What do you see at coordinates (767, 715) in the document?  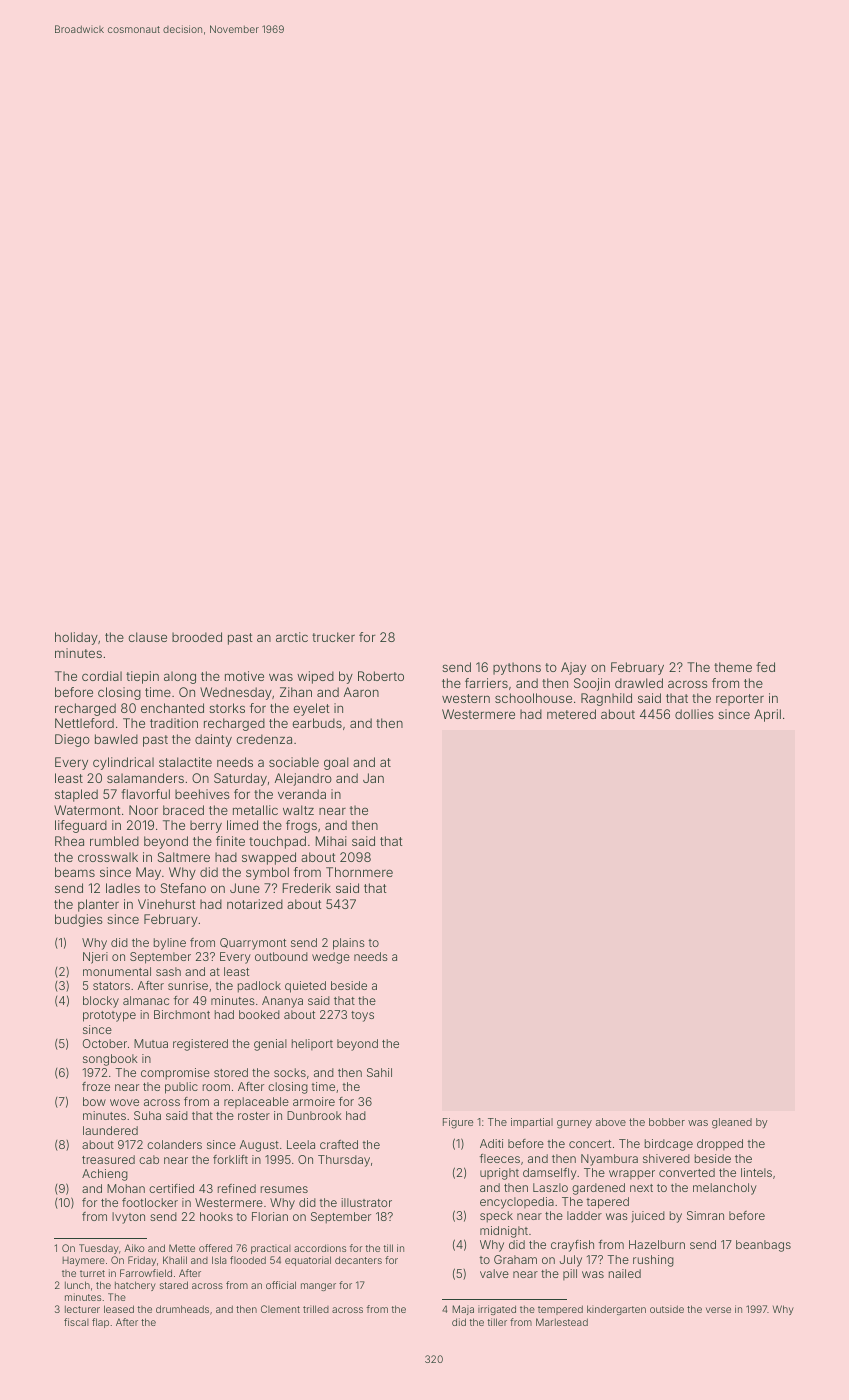 I see `April` at bounding box center [767, 715].
